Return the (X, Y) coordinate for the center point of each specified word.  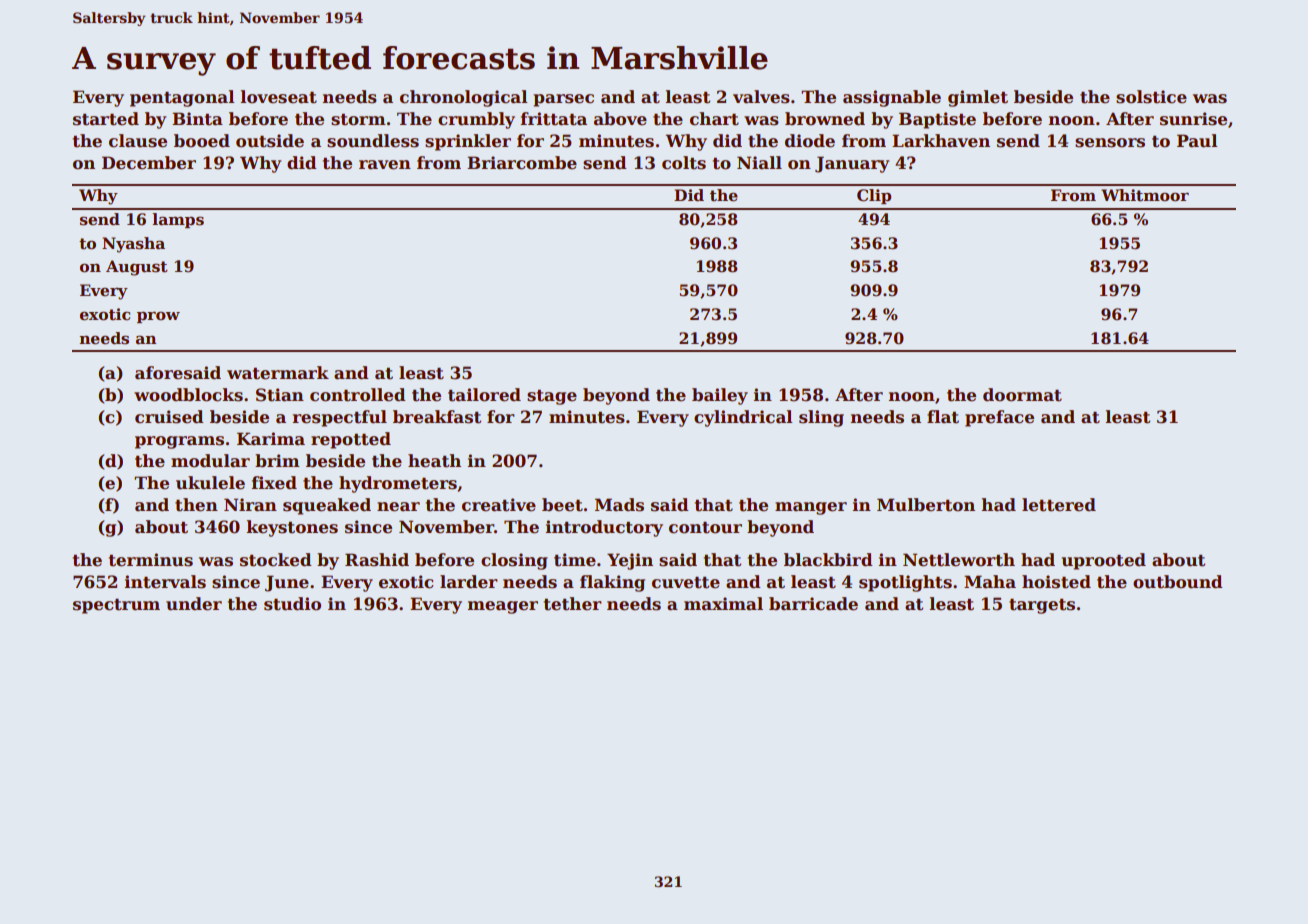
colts (684, 163)
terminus (150, 560)
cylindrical (743, 418)
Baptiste (937, 120)
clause (138, 141)
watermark (278, 373)
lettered (1059, 505)
